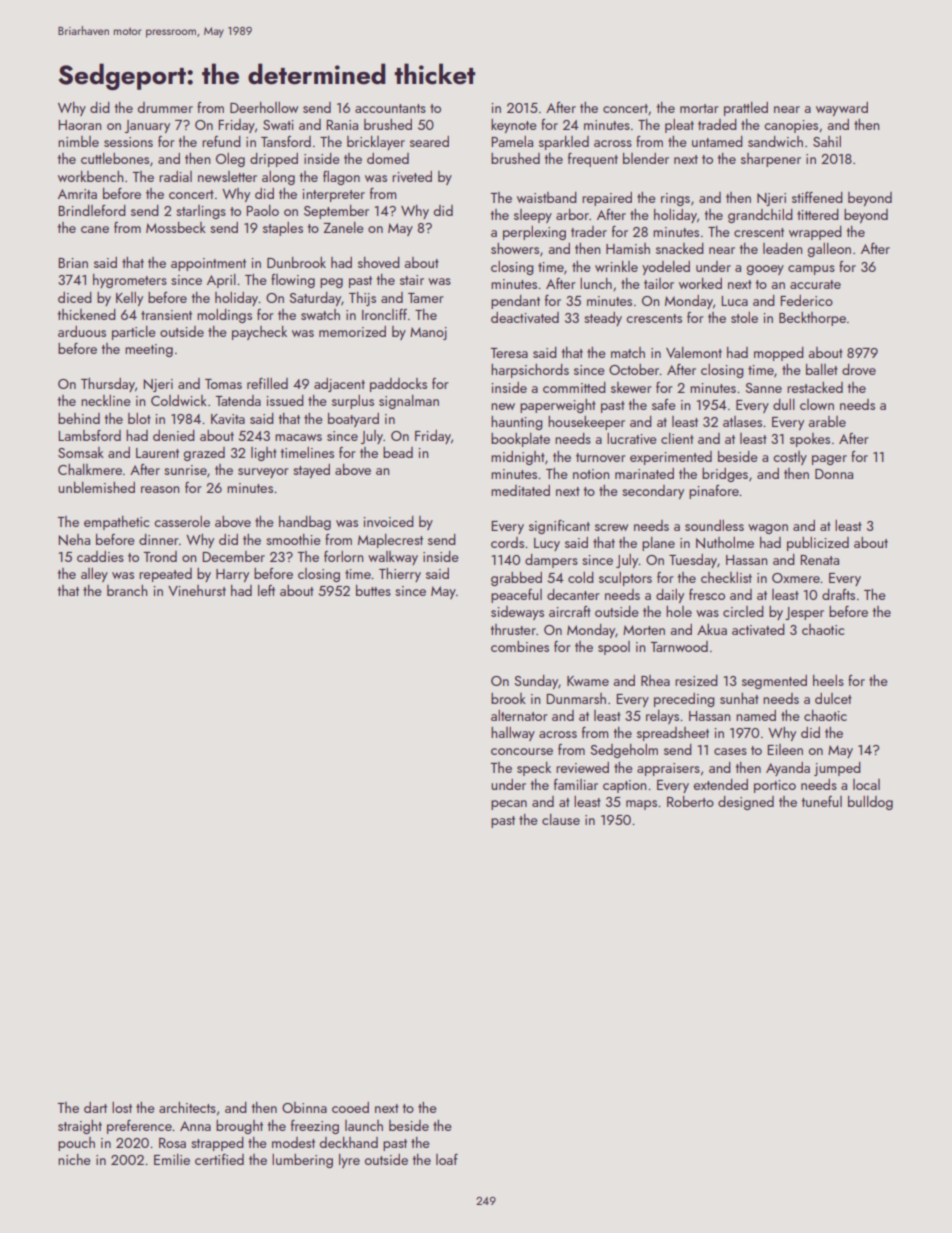 This screenshot has width=952, height=1233. What do you see at coordinates (172, 1159) in the screenshot?
I see `Emilie` at bounding box center [172, 1159].
